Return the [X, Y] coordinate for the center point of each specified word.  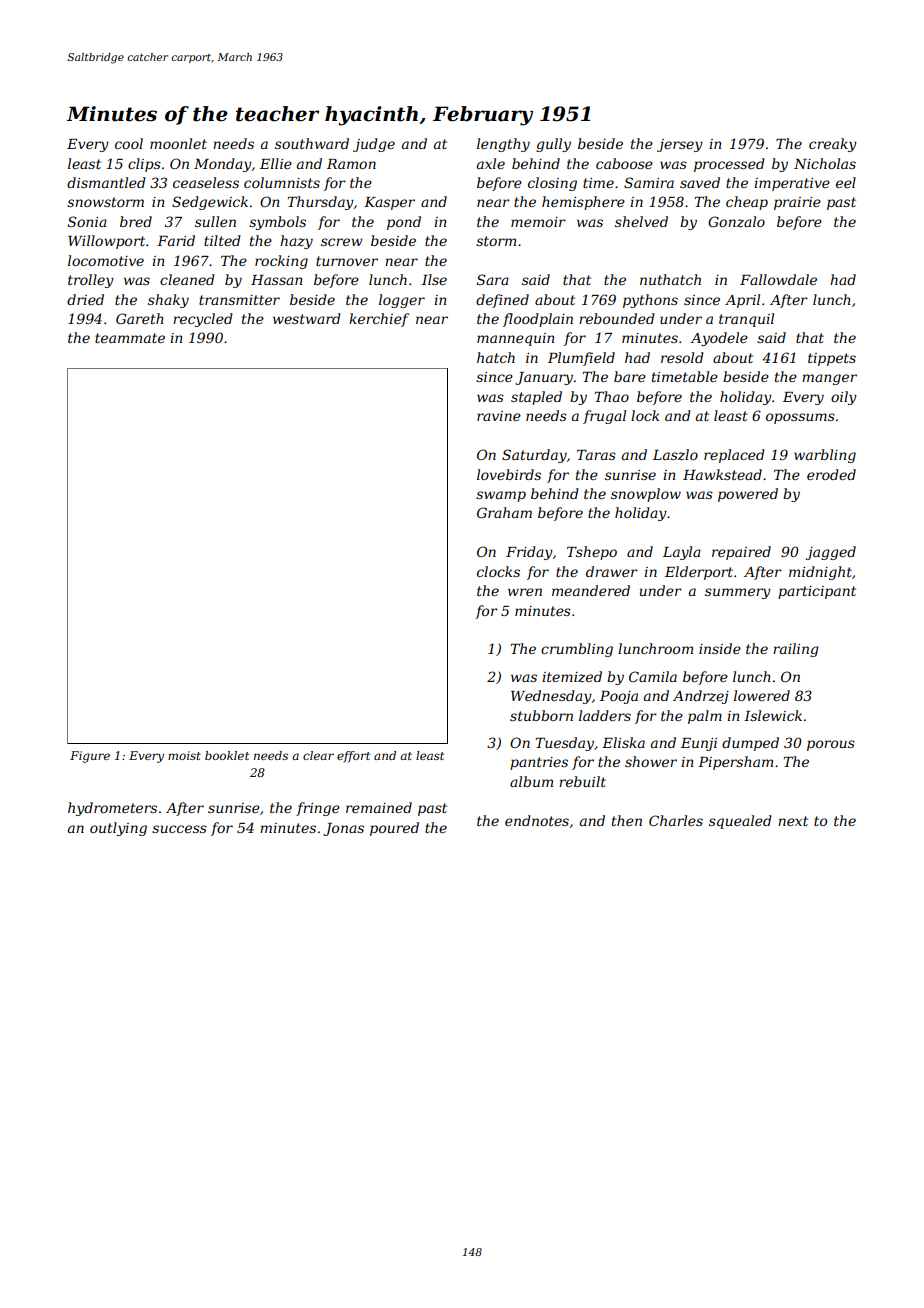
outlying [118, 829]
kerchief [379, 320]
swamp [501, 496]
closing [552, 184]
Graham [504, 512]
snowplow [646, 495]
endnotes [537, 820]
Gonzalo [736, 222]
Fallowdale [778, 279]
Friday [529, 553]
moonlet [178, 143]
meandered [591, 590]
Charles [676, 820]
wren [525, 592]
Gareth [140, 318]
